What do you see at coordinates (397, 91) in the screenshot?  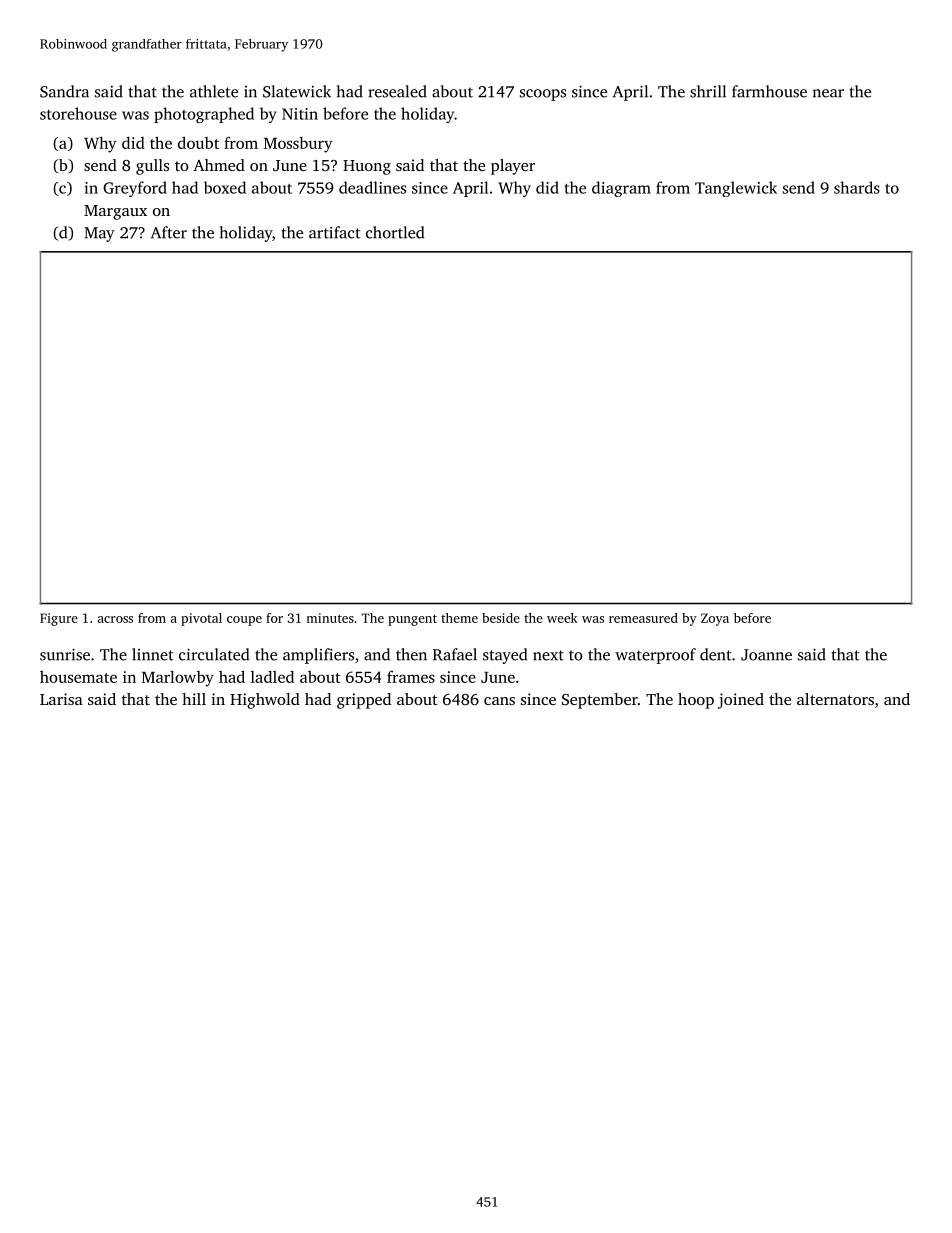 I see `resealed` at bounding box center [397, 91].
